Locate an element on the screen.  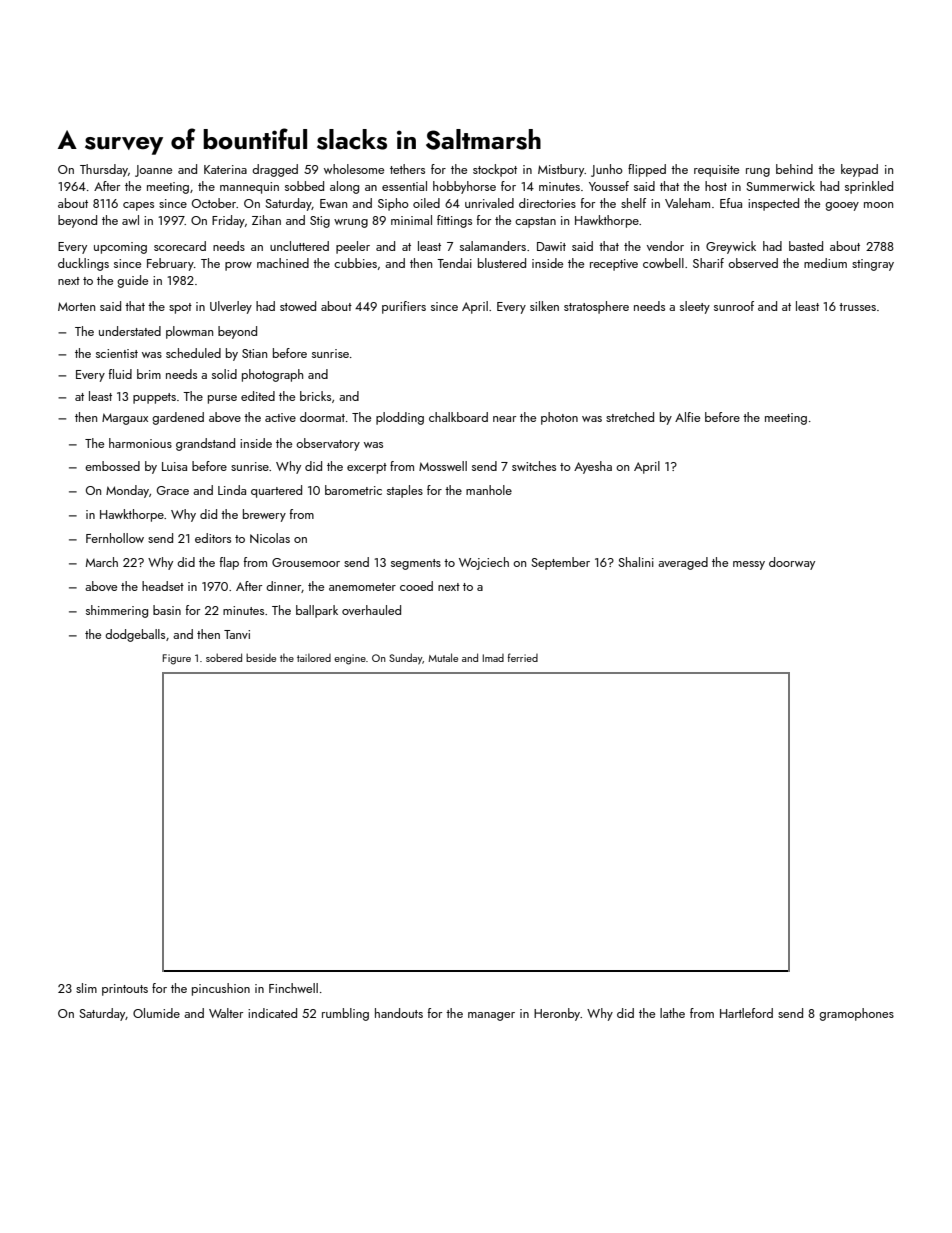
Alfie is located at coordinates (687, 417).
